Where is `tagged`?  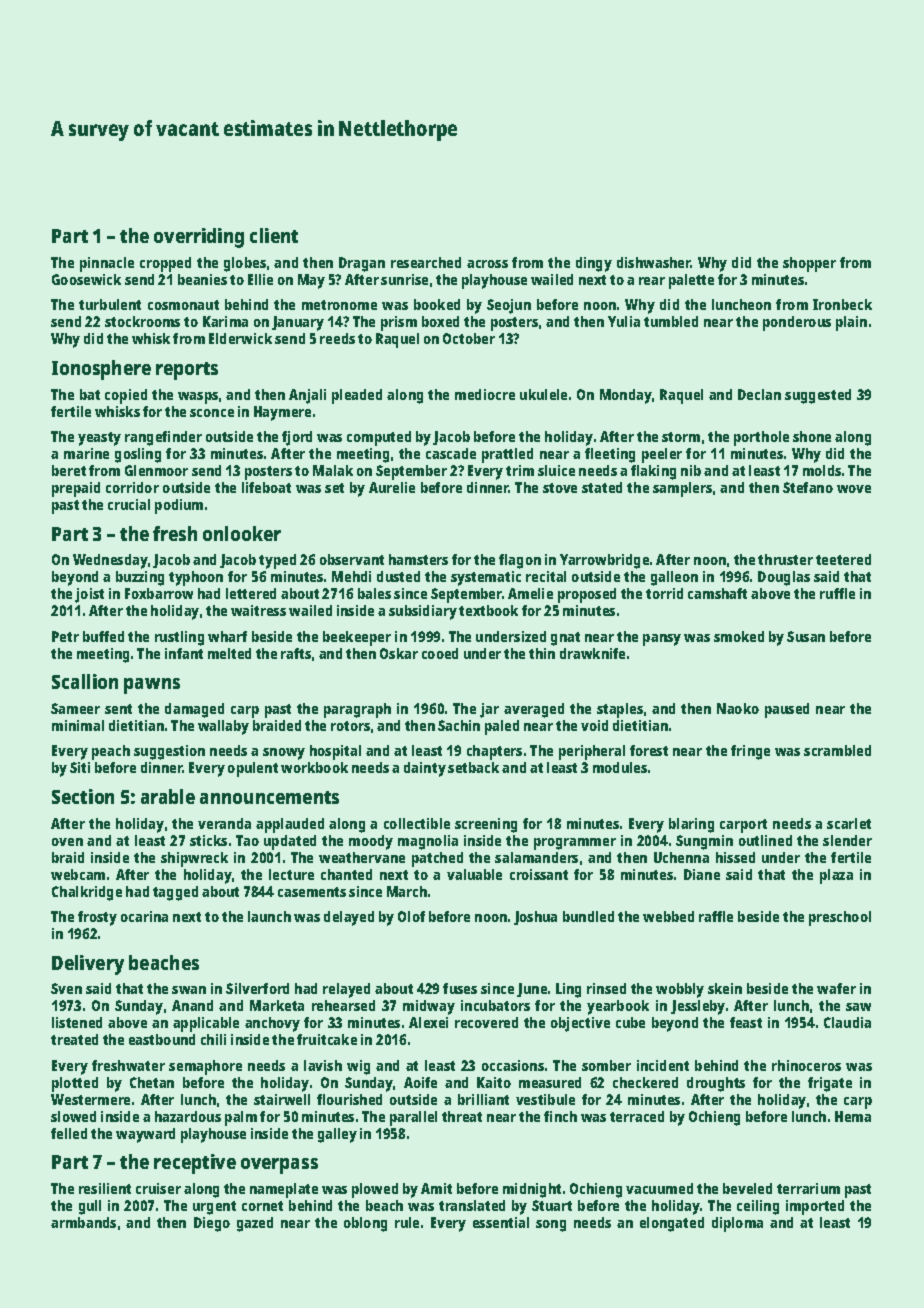
tagged is located at coordinates (175, 893).
